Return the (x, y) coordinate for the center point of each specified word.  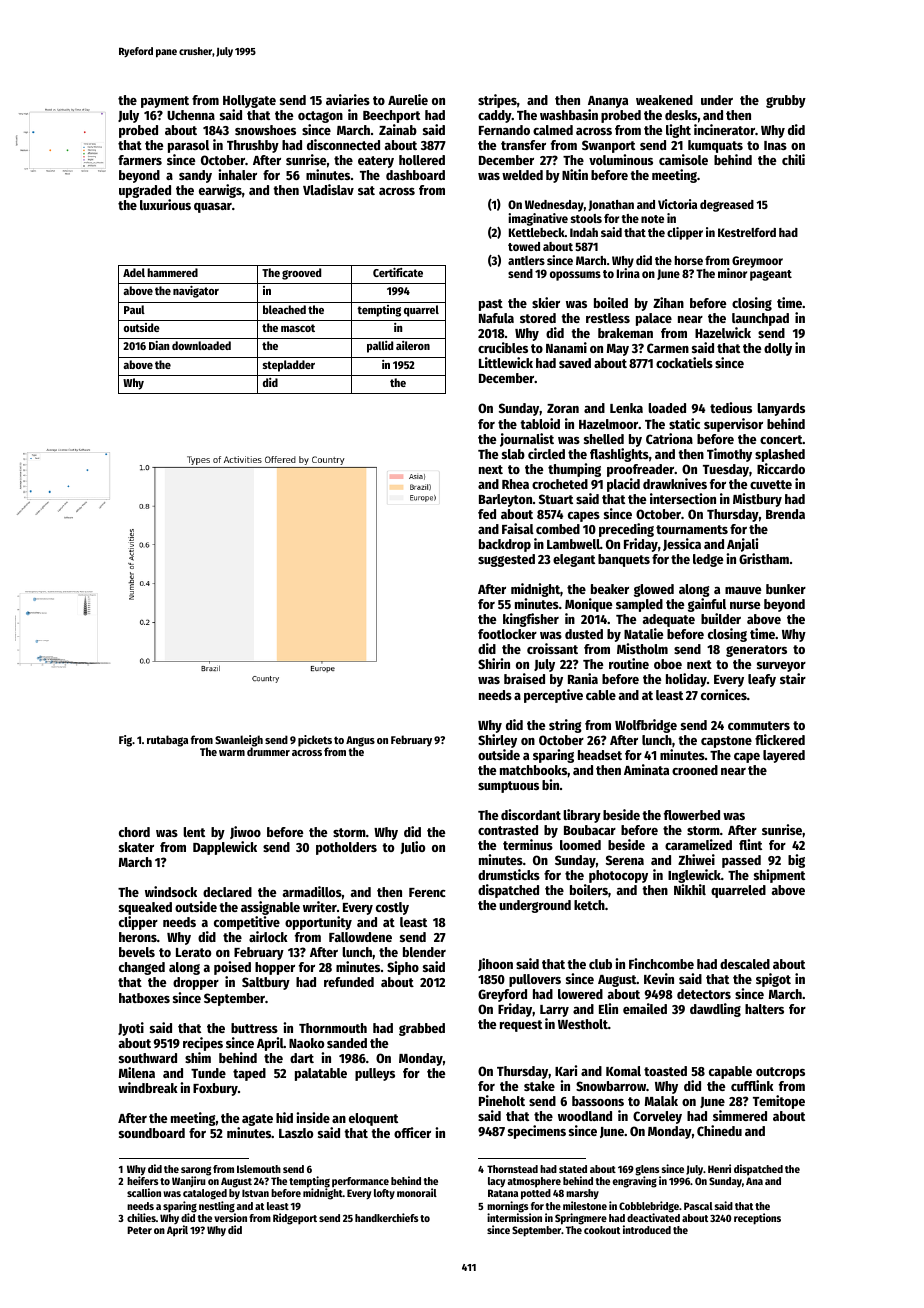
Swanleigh (239, 741)
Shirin (494, 663)
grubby (786, 101)
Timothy (729, 455)
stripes (497, 101)
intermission (514, 1217)
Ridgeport (295, 1219)
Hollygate (249, 101)
